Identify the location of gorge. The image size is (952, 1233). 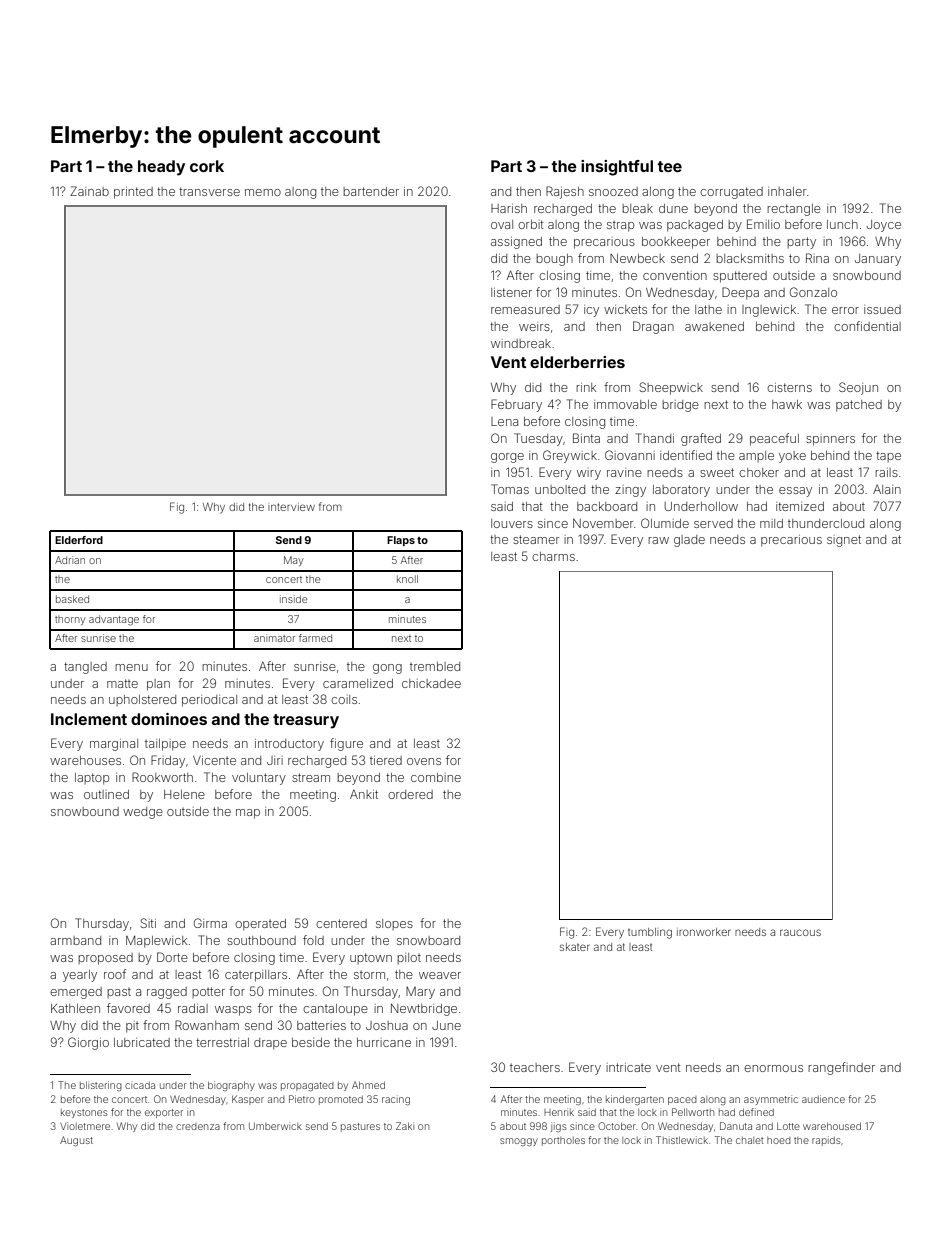
(507, 458).
